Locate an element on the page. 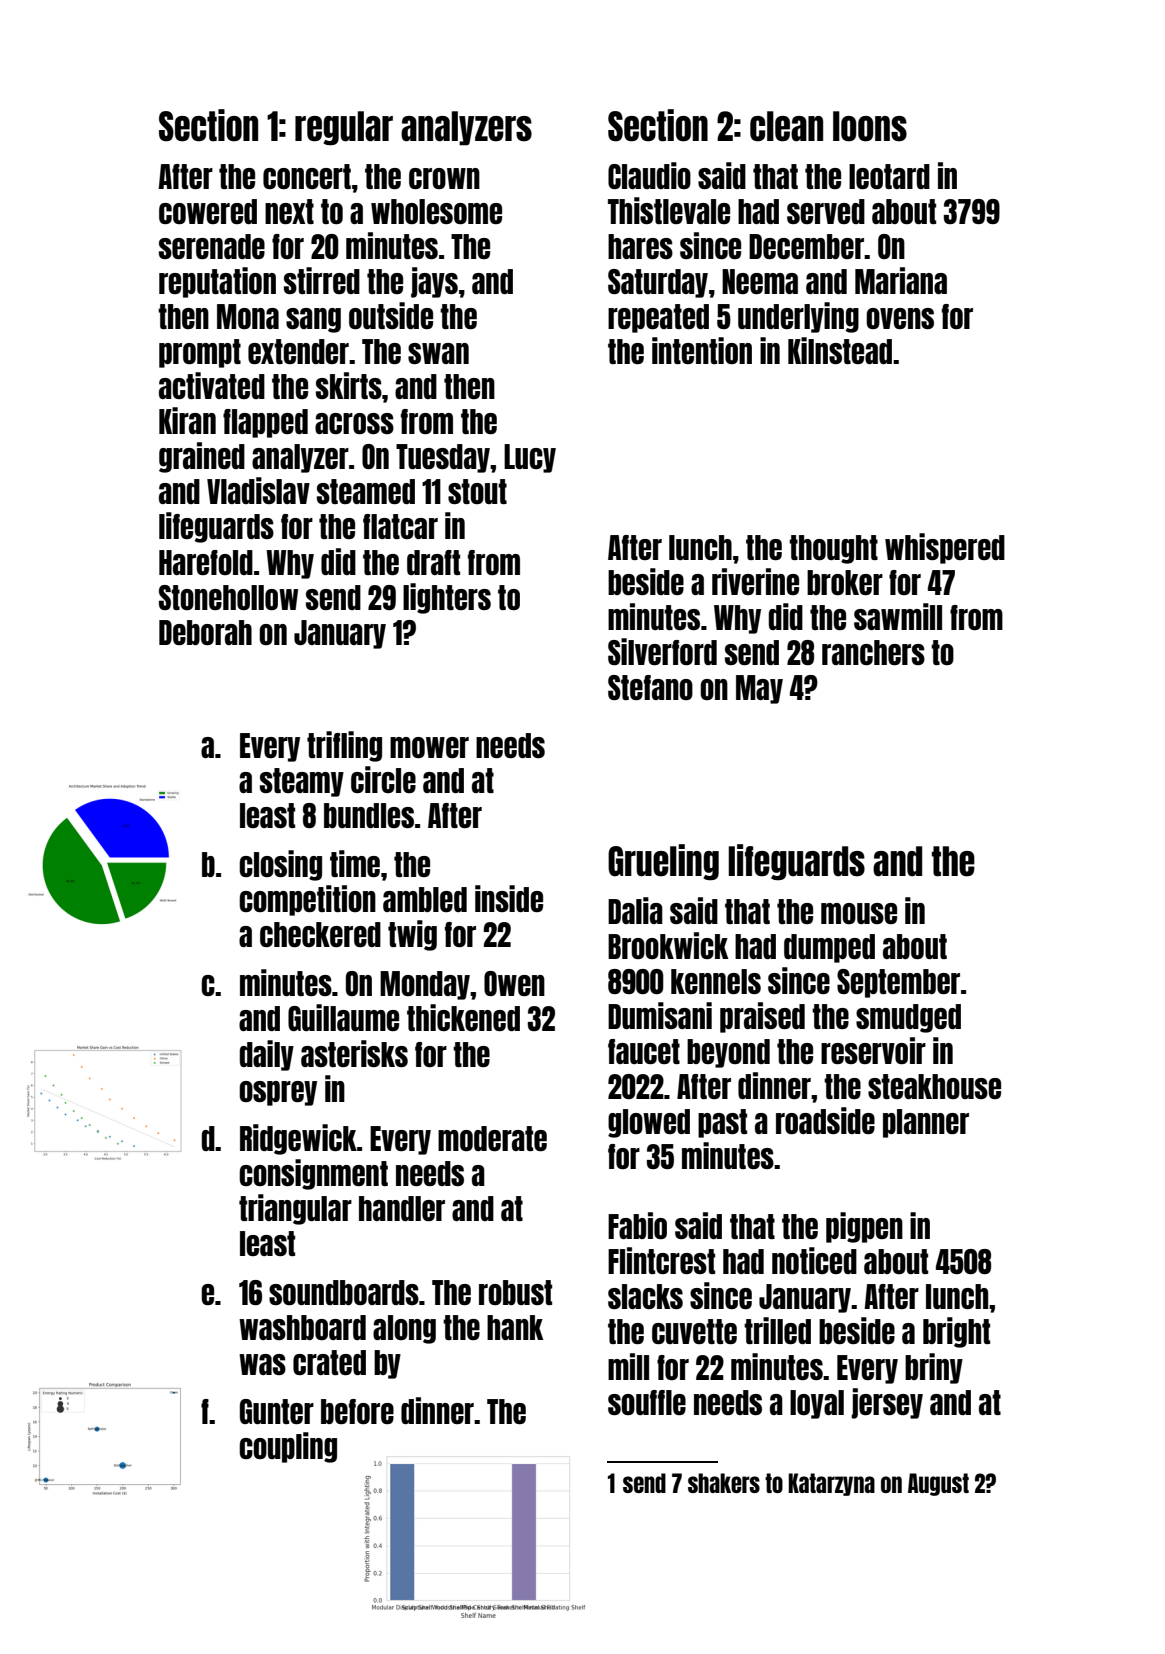 Image resolution: width=1165 pixels, height=1654 pixels. Lucy is located at coordinates (530, 458).
